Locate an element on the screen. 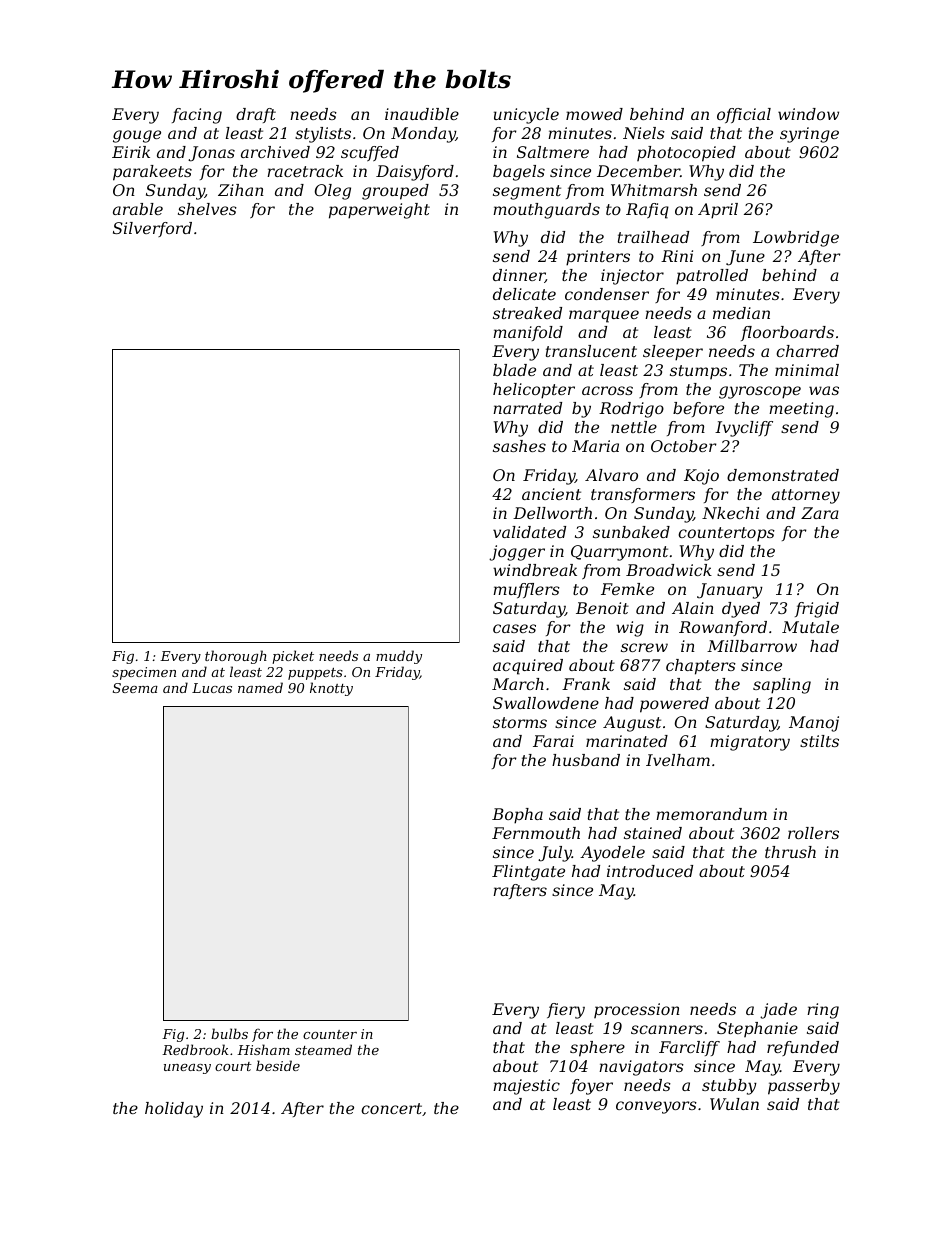  holiday is located at coordinates (174, 1110).
